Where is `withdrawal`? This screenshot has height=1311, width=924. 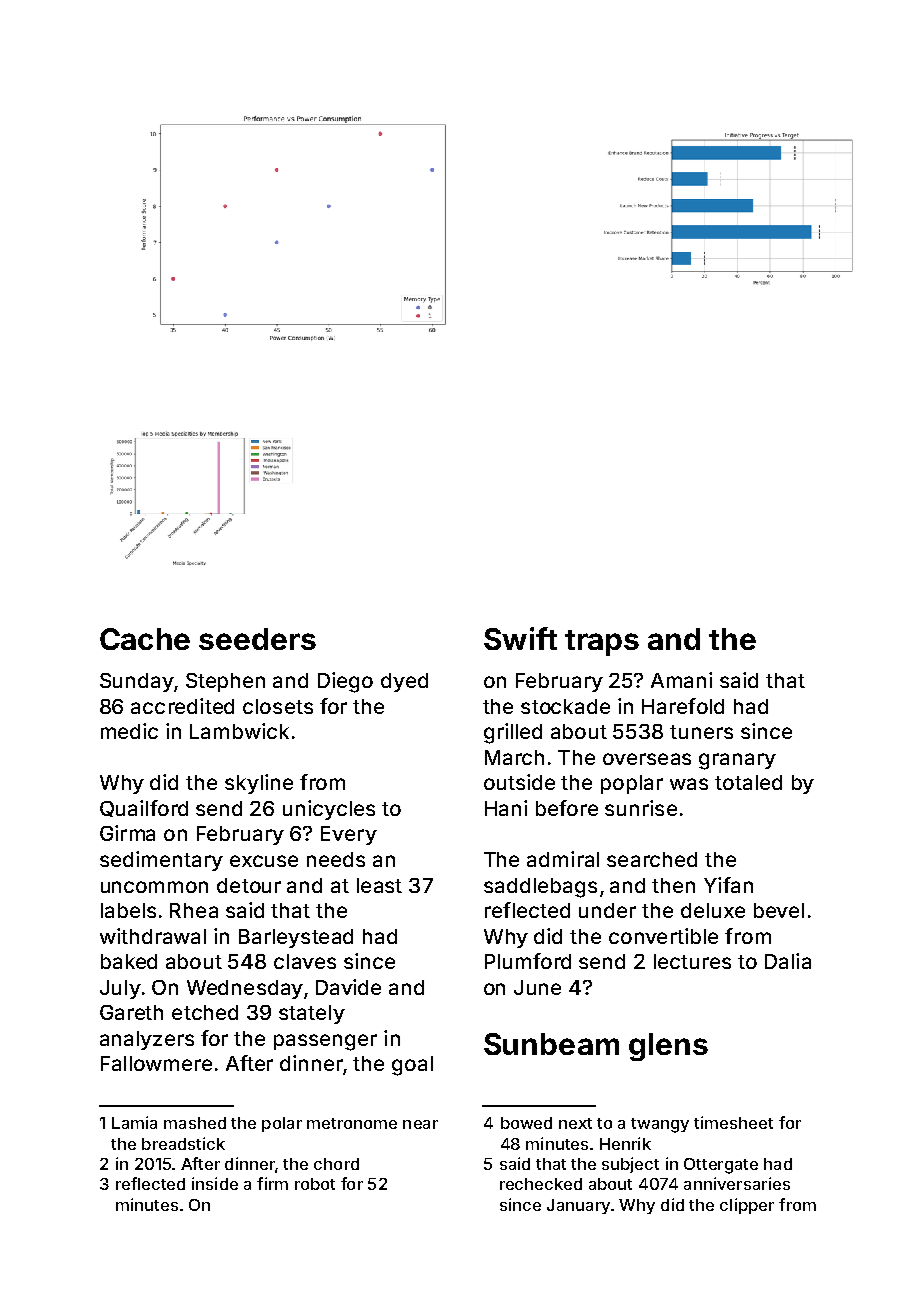 withdrawal is located at coordinates (153, 936).
